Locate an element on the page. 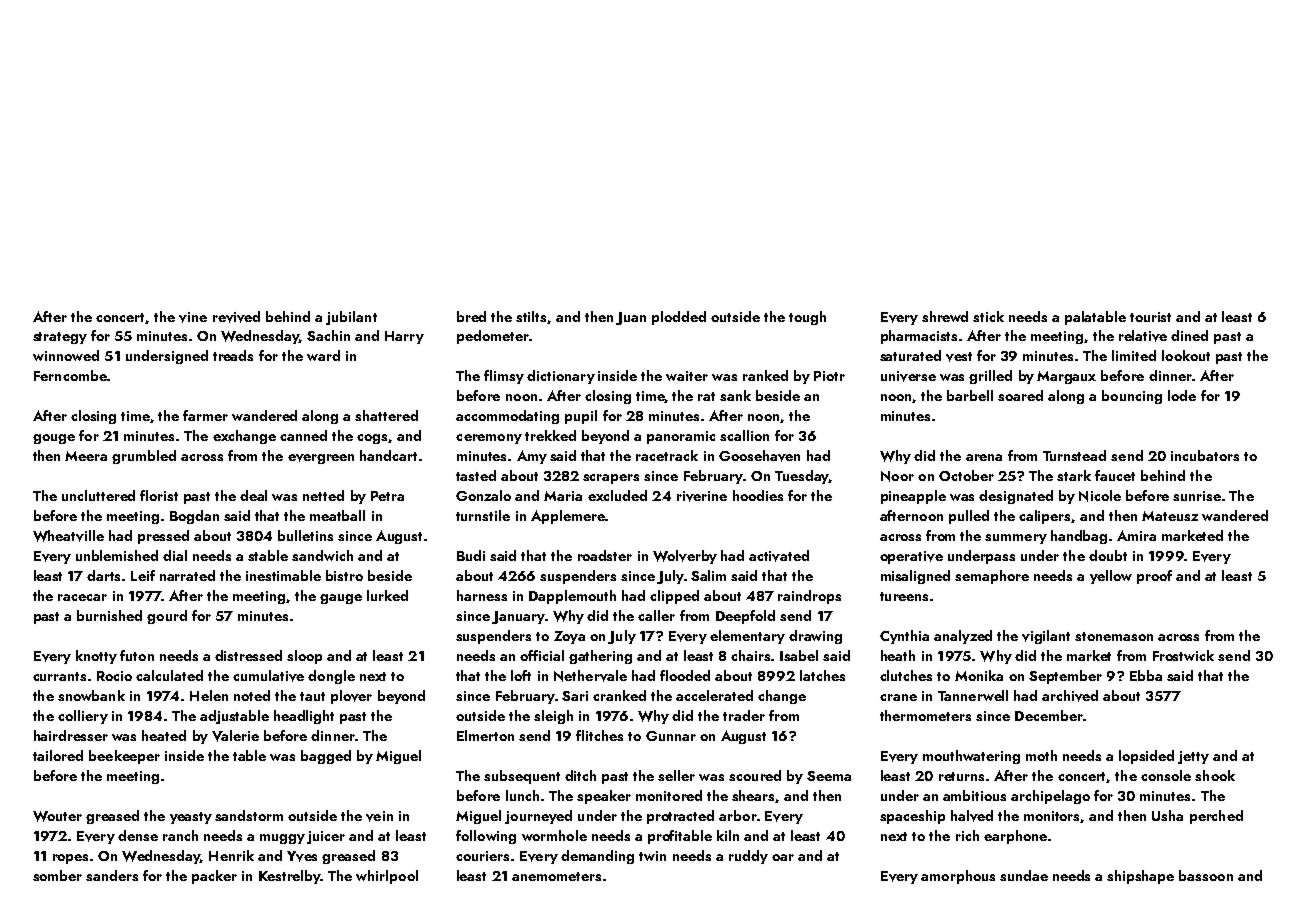 This page has height=924, width=1308. soared is located at coordinates (1020, 395).
